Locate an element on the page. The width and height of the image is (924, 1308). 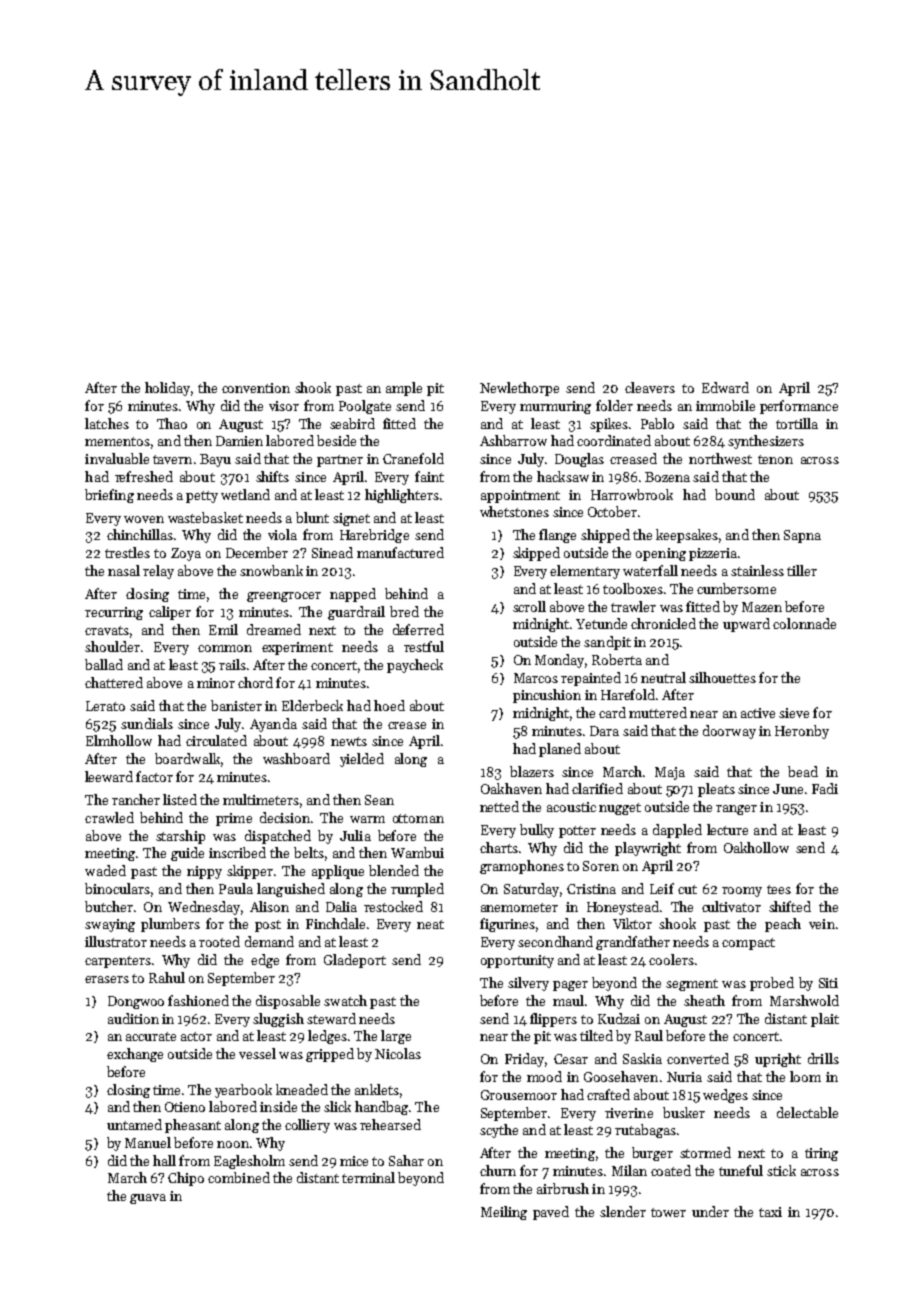
blazers is located at coordinates (532, 771).
